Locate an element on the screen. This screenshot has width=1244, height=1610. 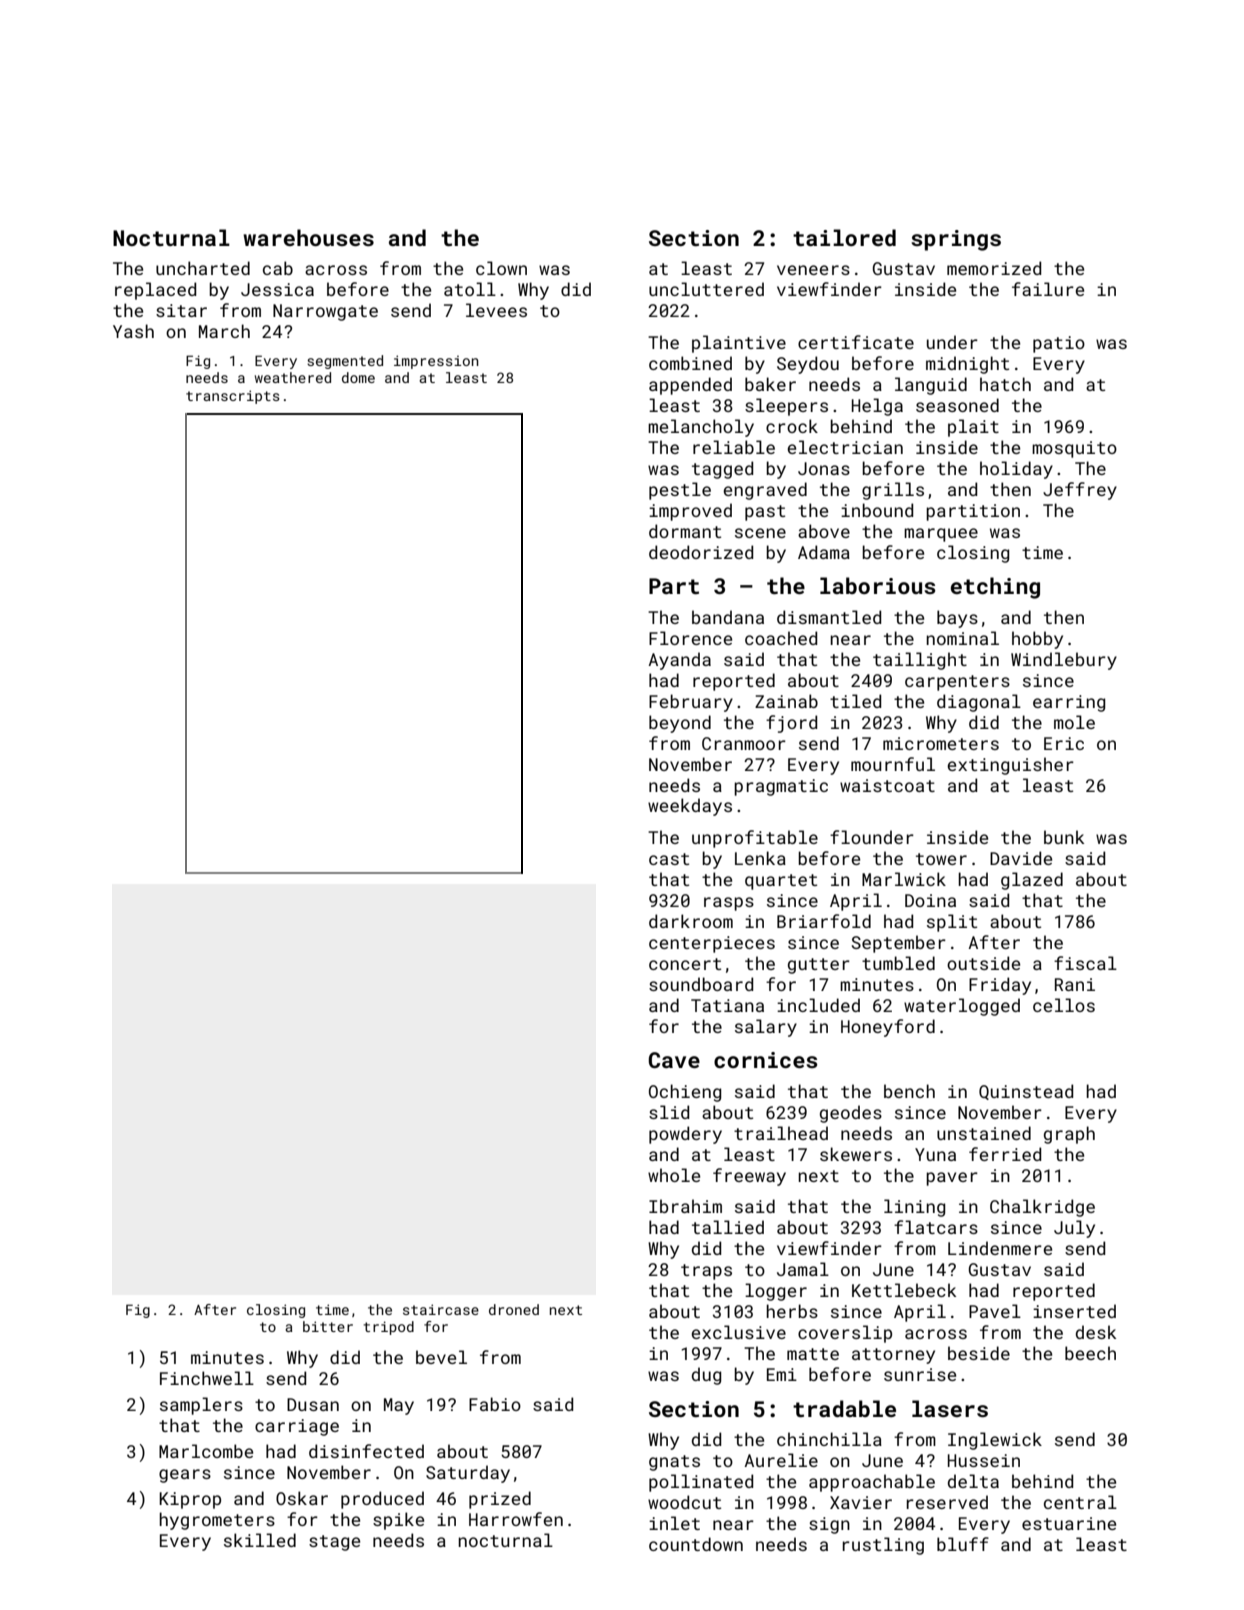
Florence is located at coordinates (690, 638).
